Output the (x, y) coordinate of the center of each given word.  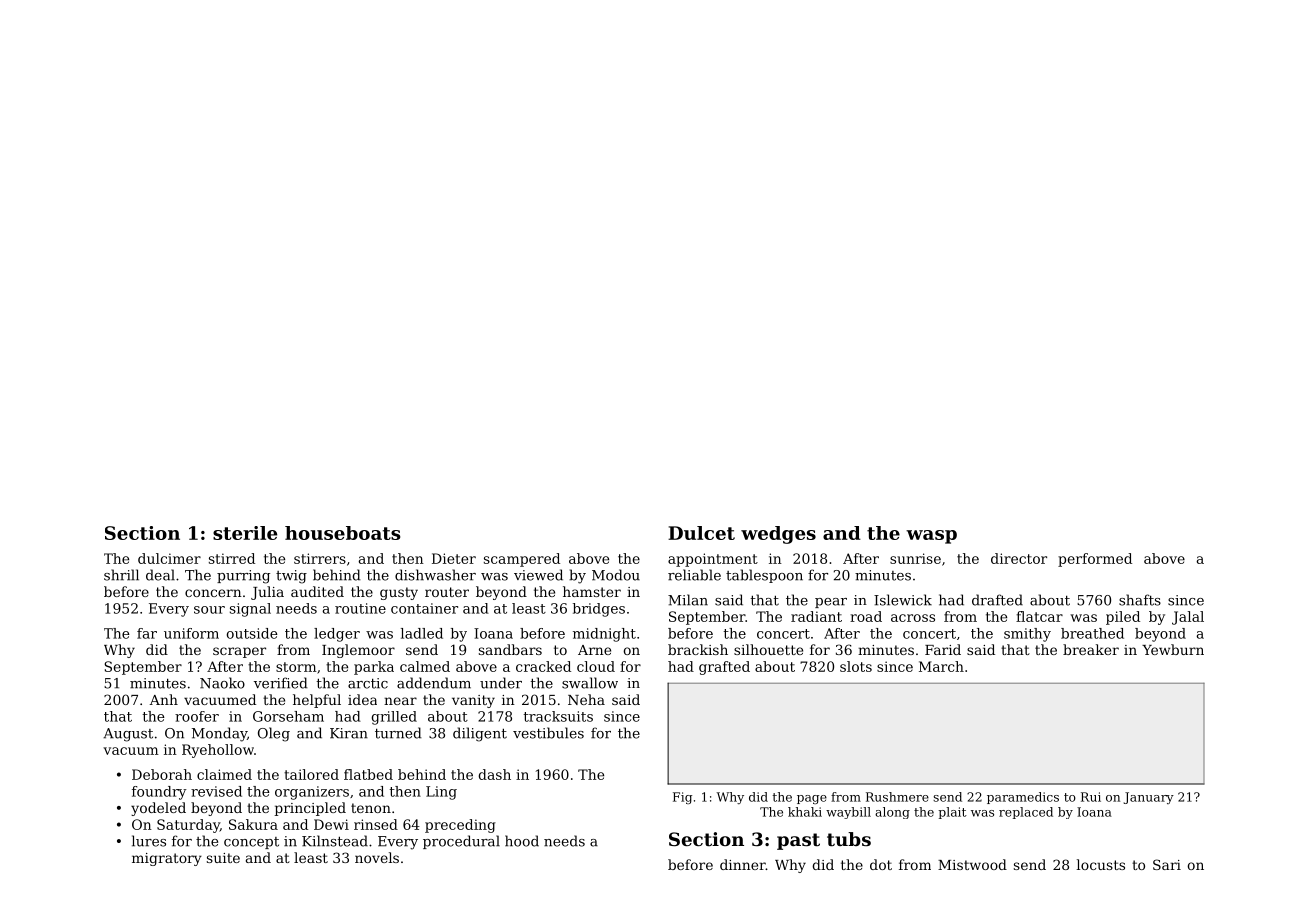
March (941, 666)
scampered (522, 560)
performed (1095, 560)
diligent (480, 734)
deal (160, 575)
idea (362, 699)
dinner (743, 864)
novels (377, 857)
